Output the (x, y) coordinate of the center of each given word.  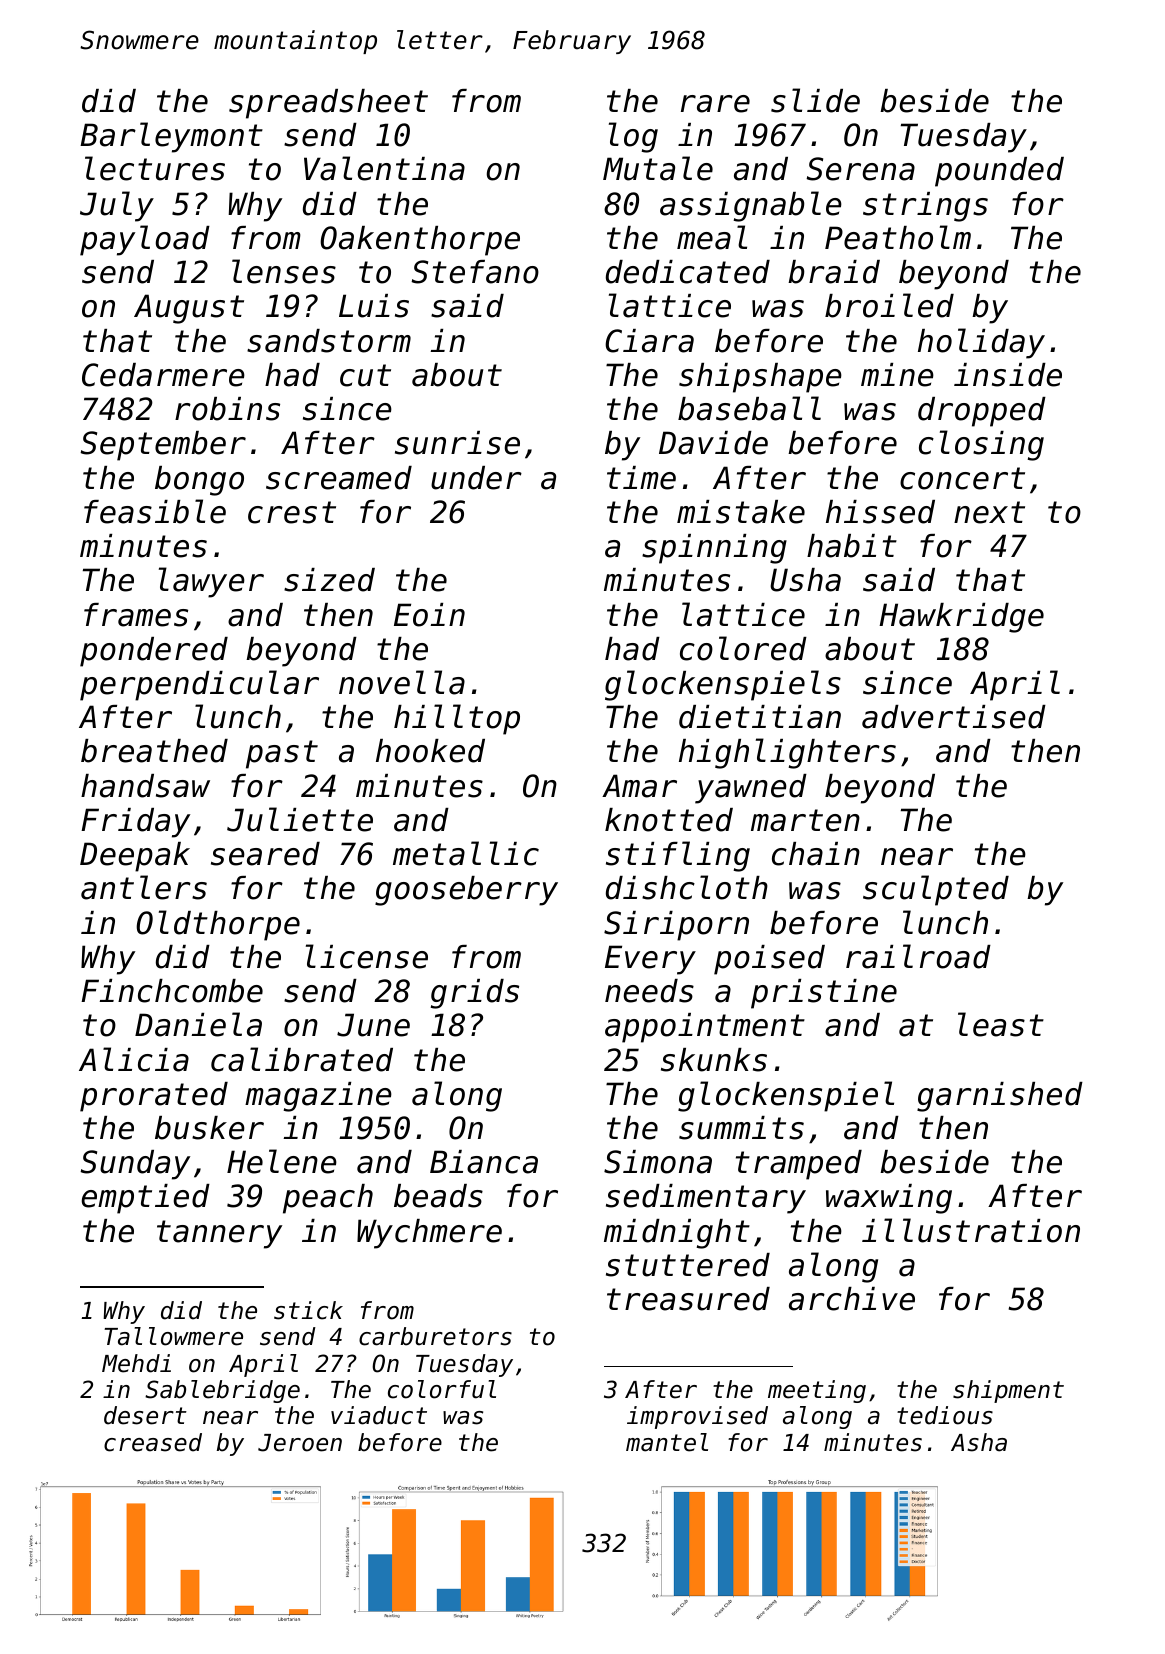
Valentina (384, 168)
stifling (678, 856)
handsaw (145, 786)
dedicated (688, 272)
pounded (999, 172)
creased (153, 1442)
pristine (824, 994)
